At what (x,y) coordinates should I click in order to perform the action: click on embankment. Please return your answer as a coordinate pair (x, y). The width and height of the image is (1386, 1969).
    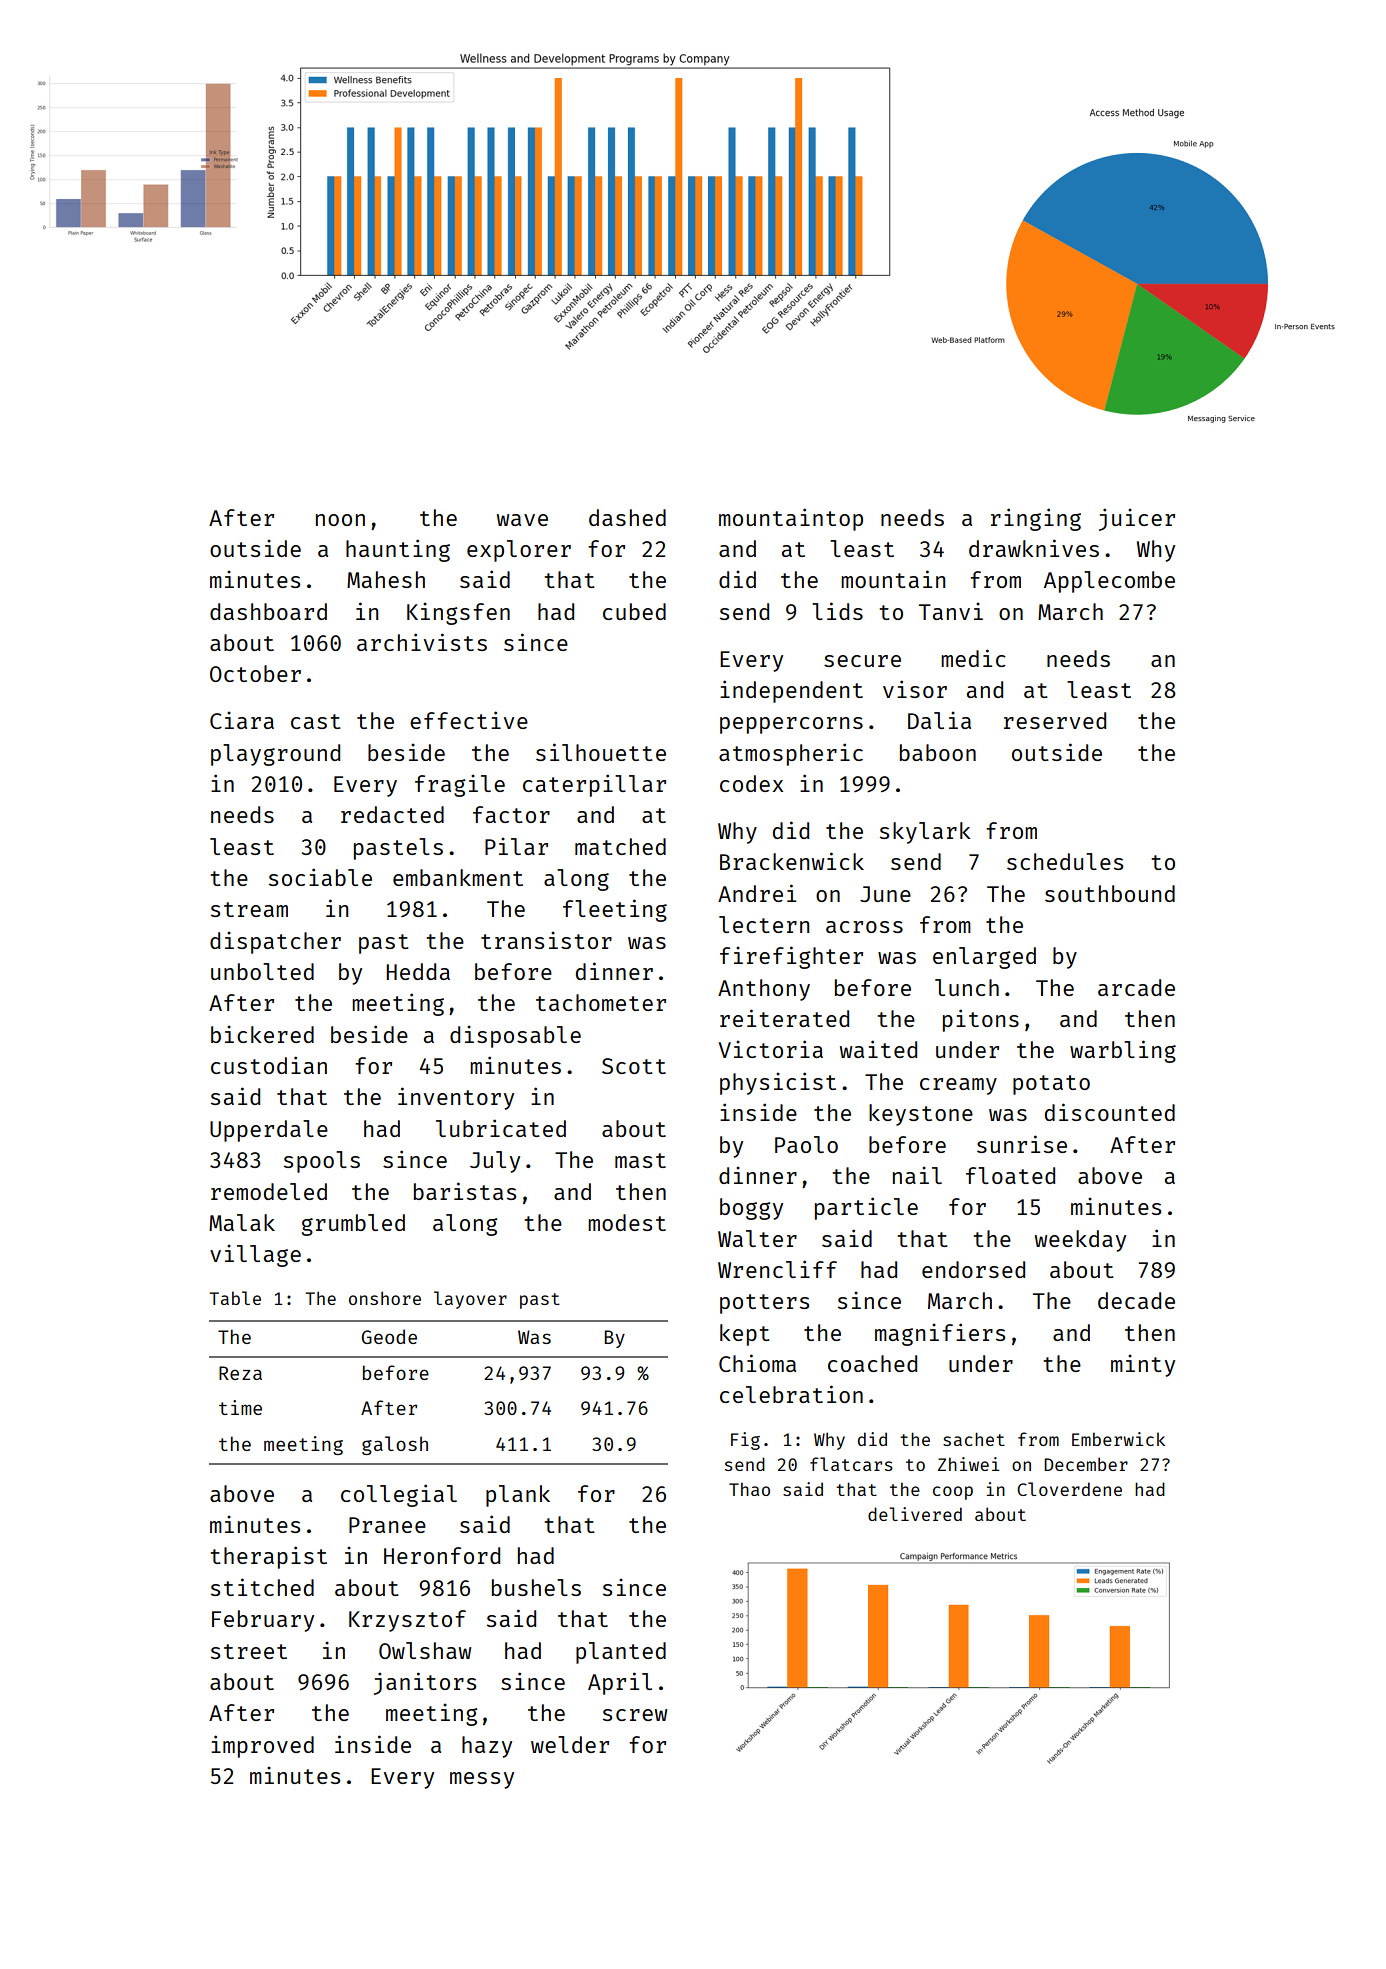
    Looking at the image, I should click on (458, 877).
